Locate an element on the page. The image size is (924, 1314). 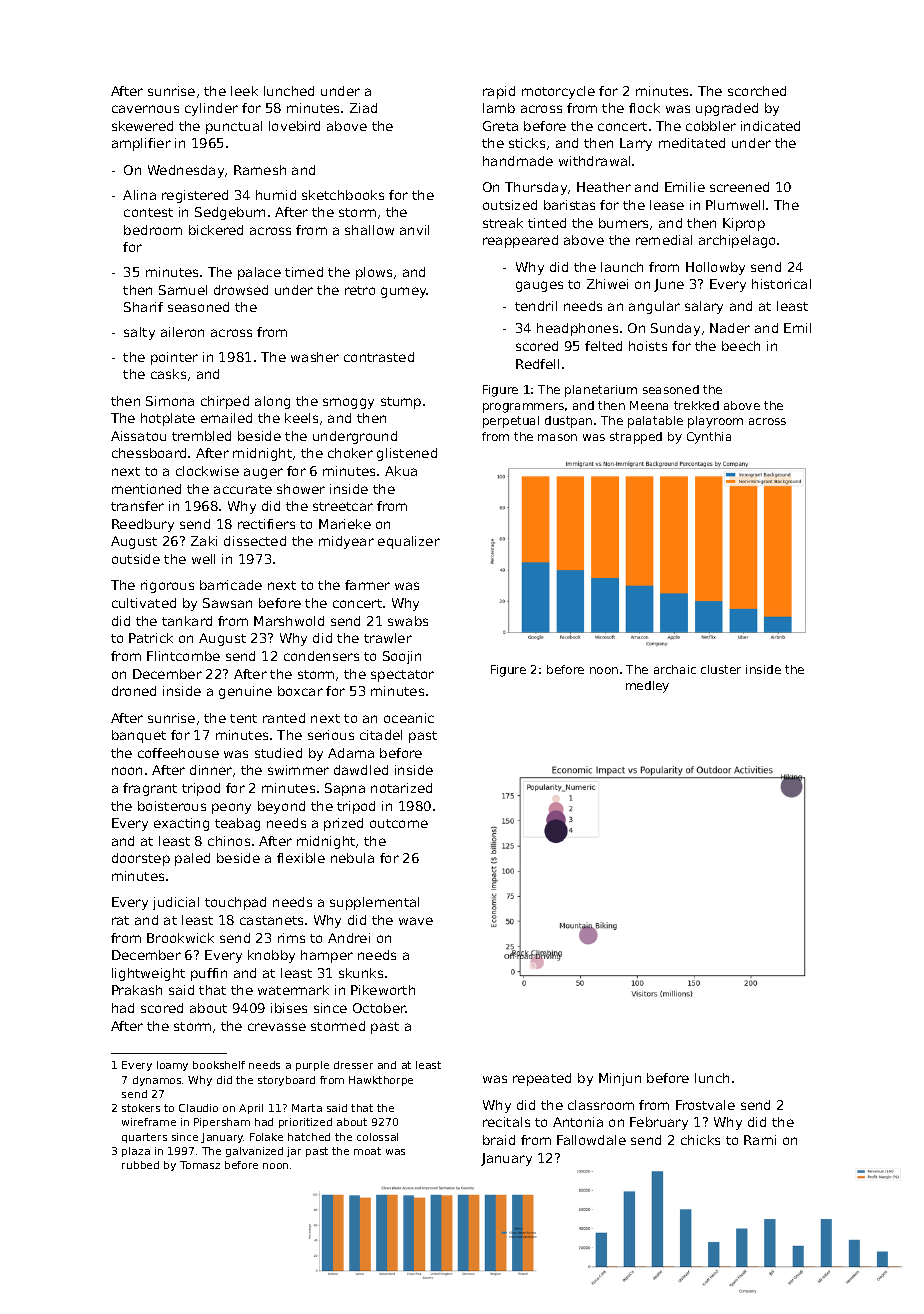
cluster is located at coordinates (721, 669).
